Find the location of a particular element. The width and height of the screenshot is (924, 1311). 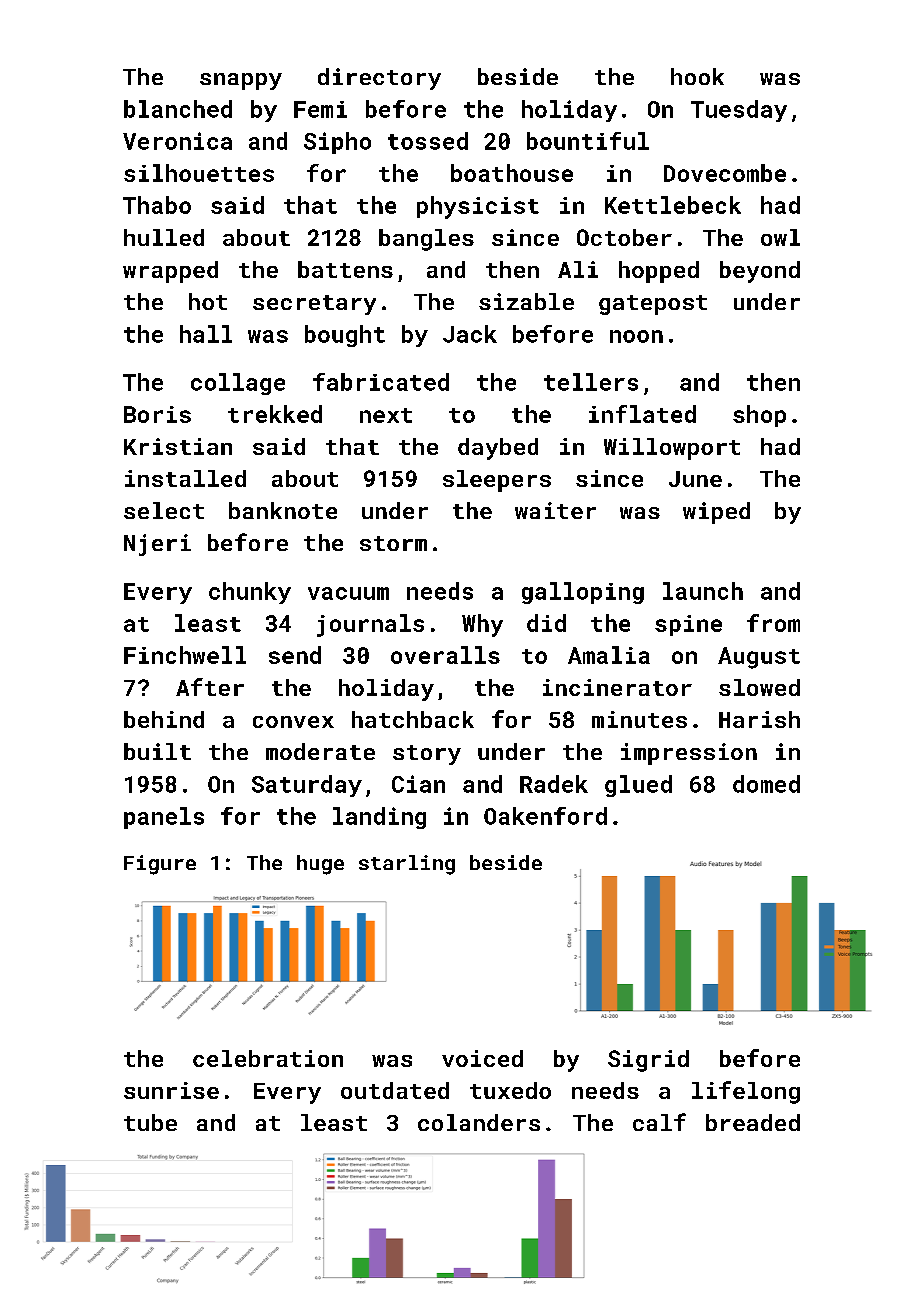

launch is located at coordinates (703, 591).
